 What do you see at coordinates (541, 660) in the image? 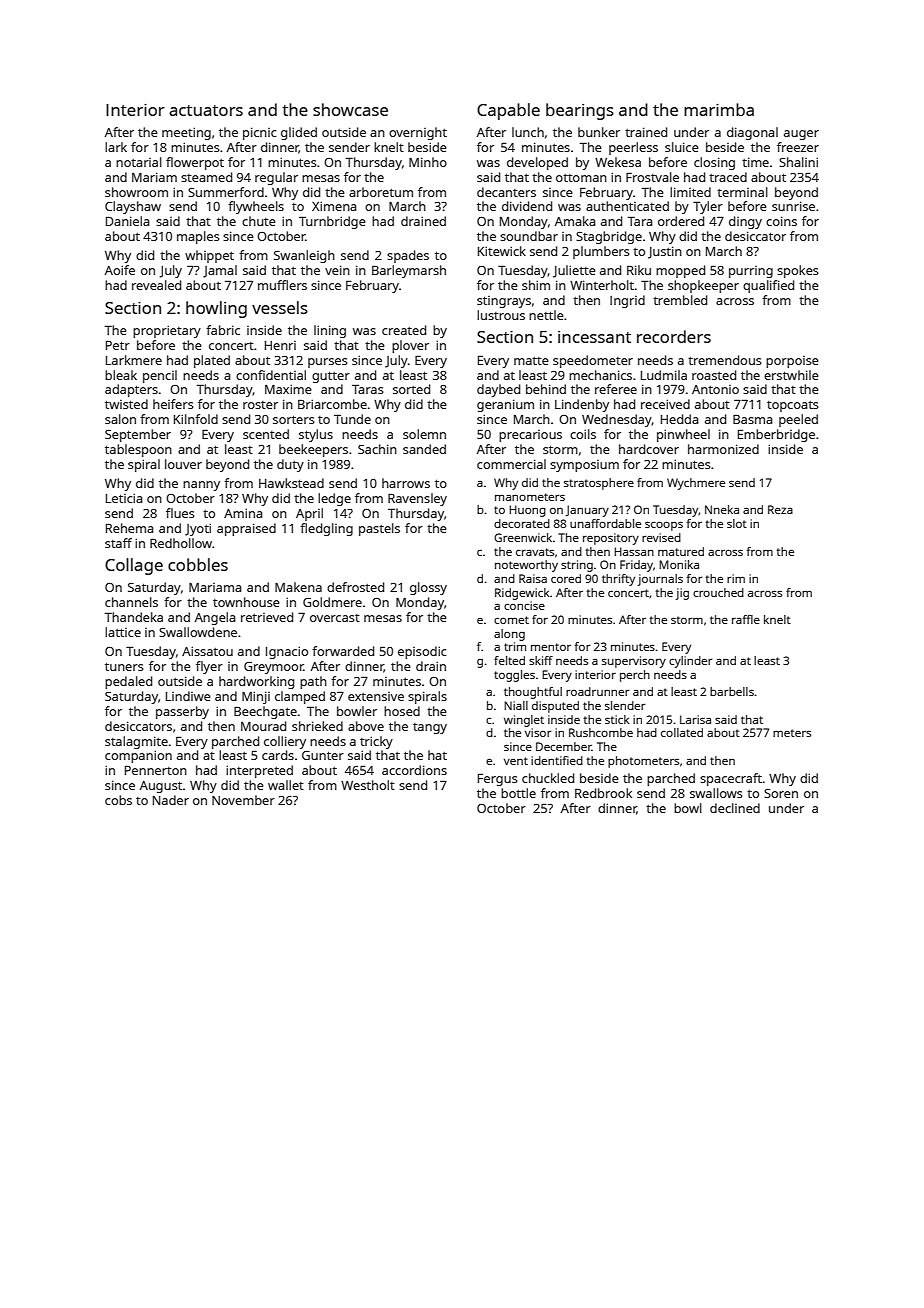
I see `skiff` at bounding box center [541, 660].
